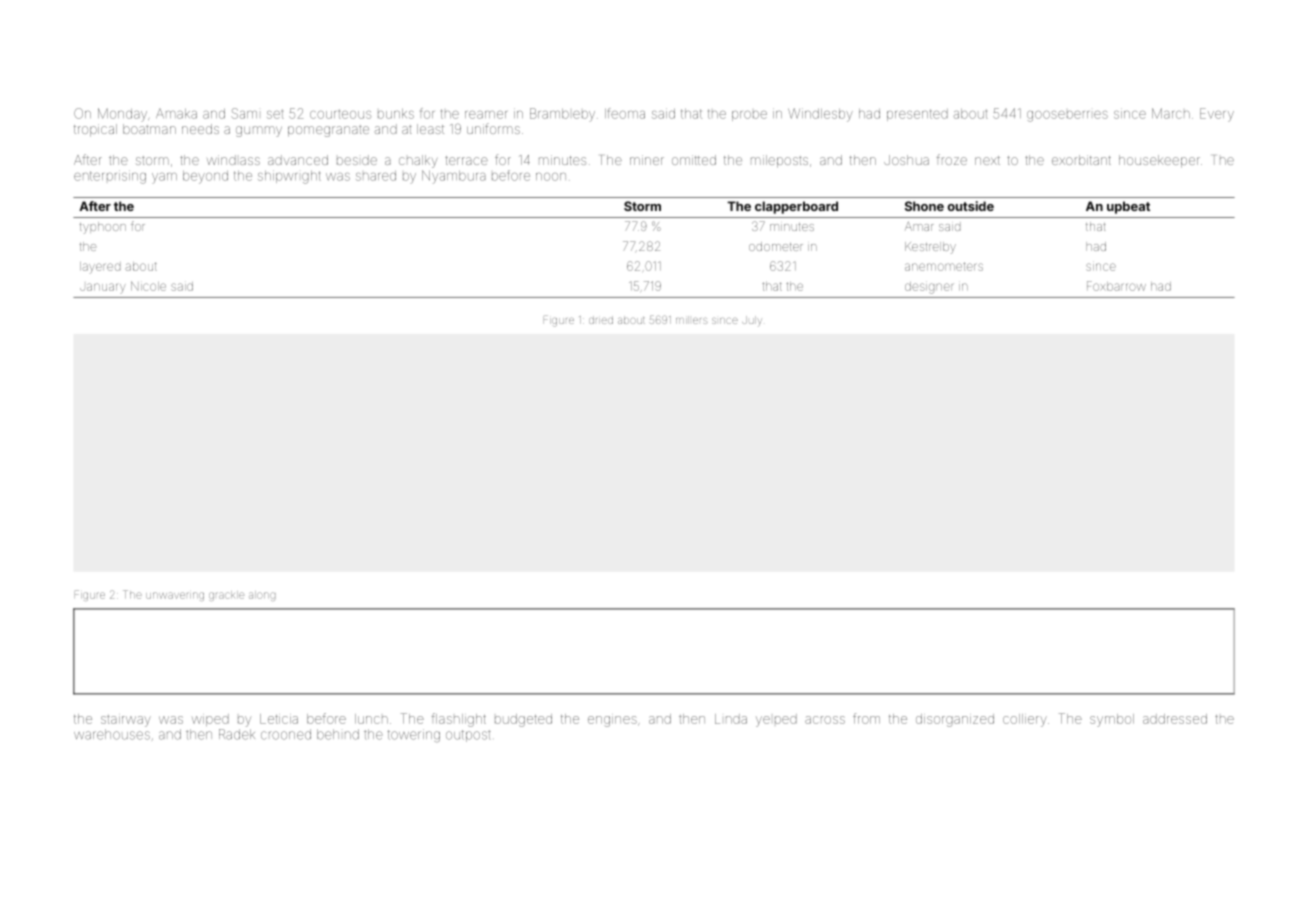 The height and width of the document is (924, 1308). What do you see at coordinates (692, 320) in the document?
I see `millers` at bounding box center [692, 320].
